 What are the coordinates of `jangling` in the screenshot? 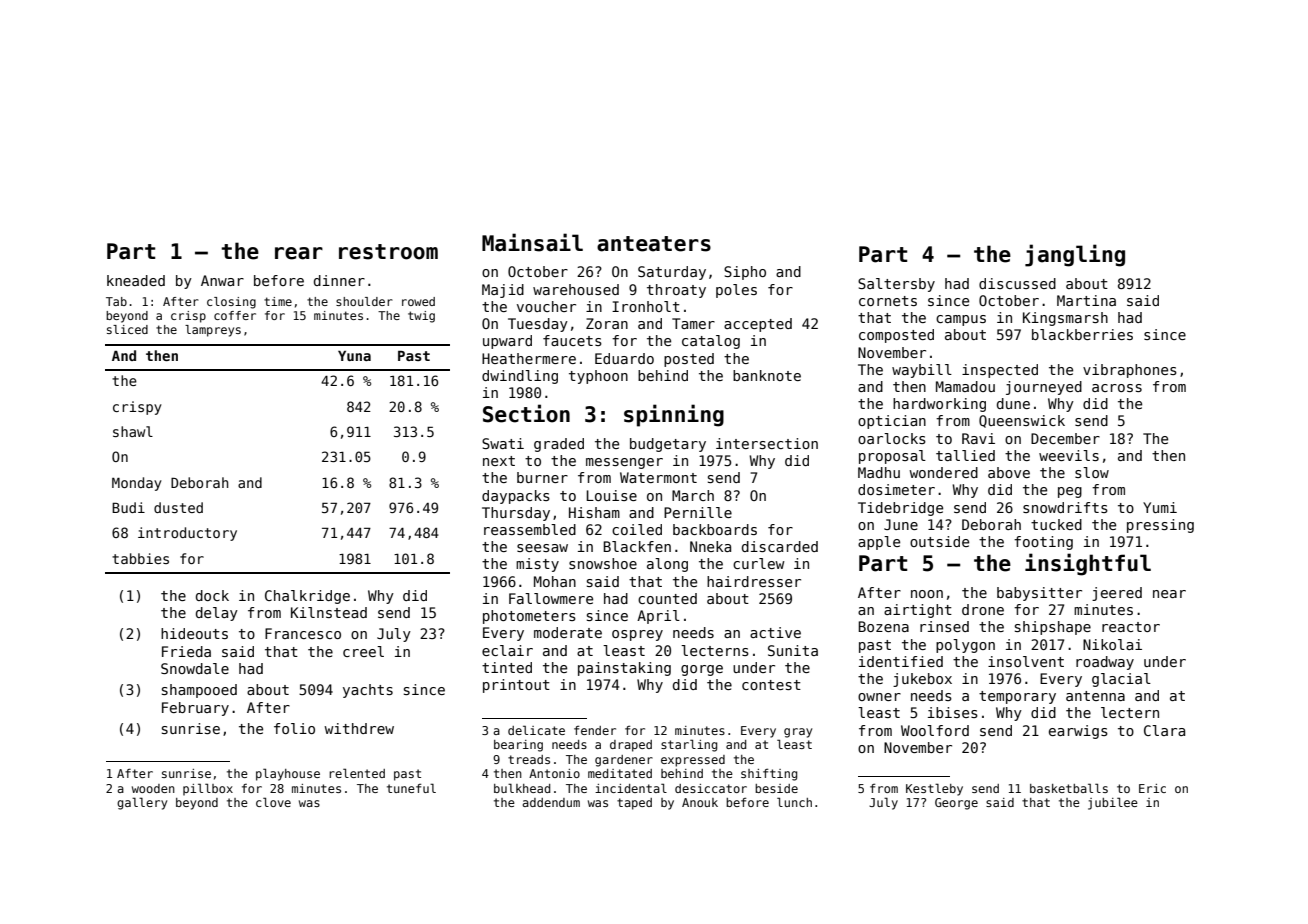 It's located at (1075, 255).
